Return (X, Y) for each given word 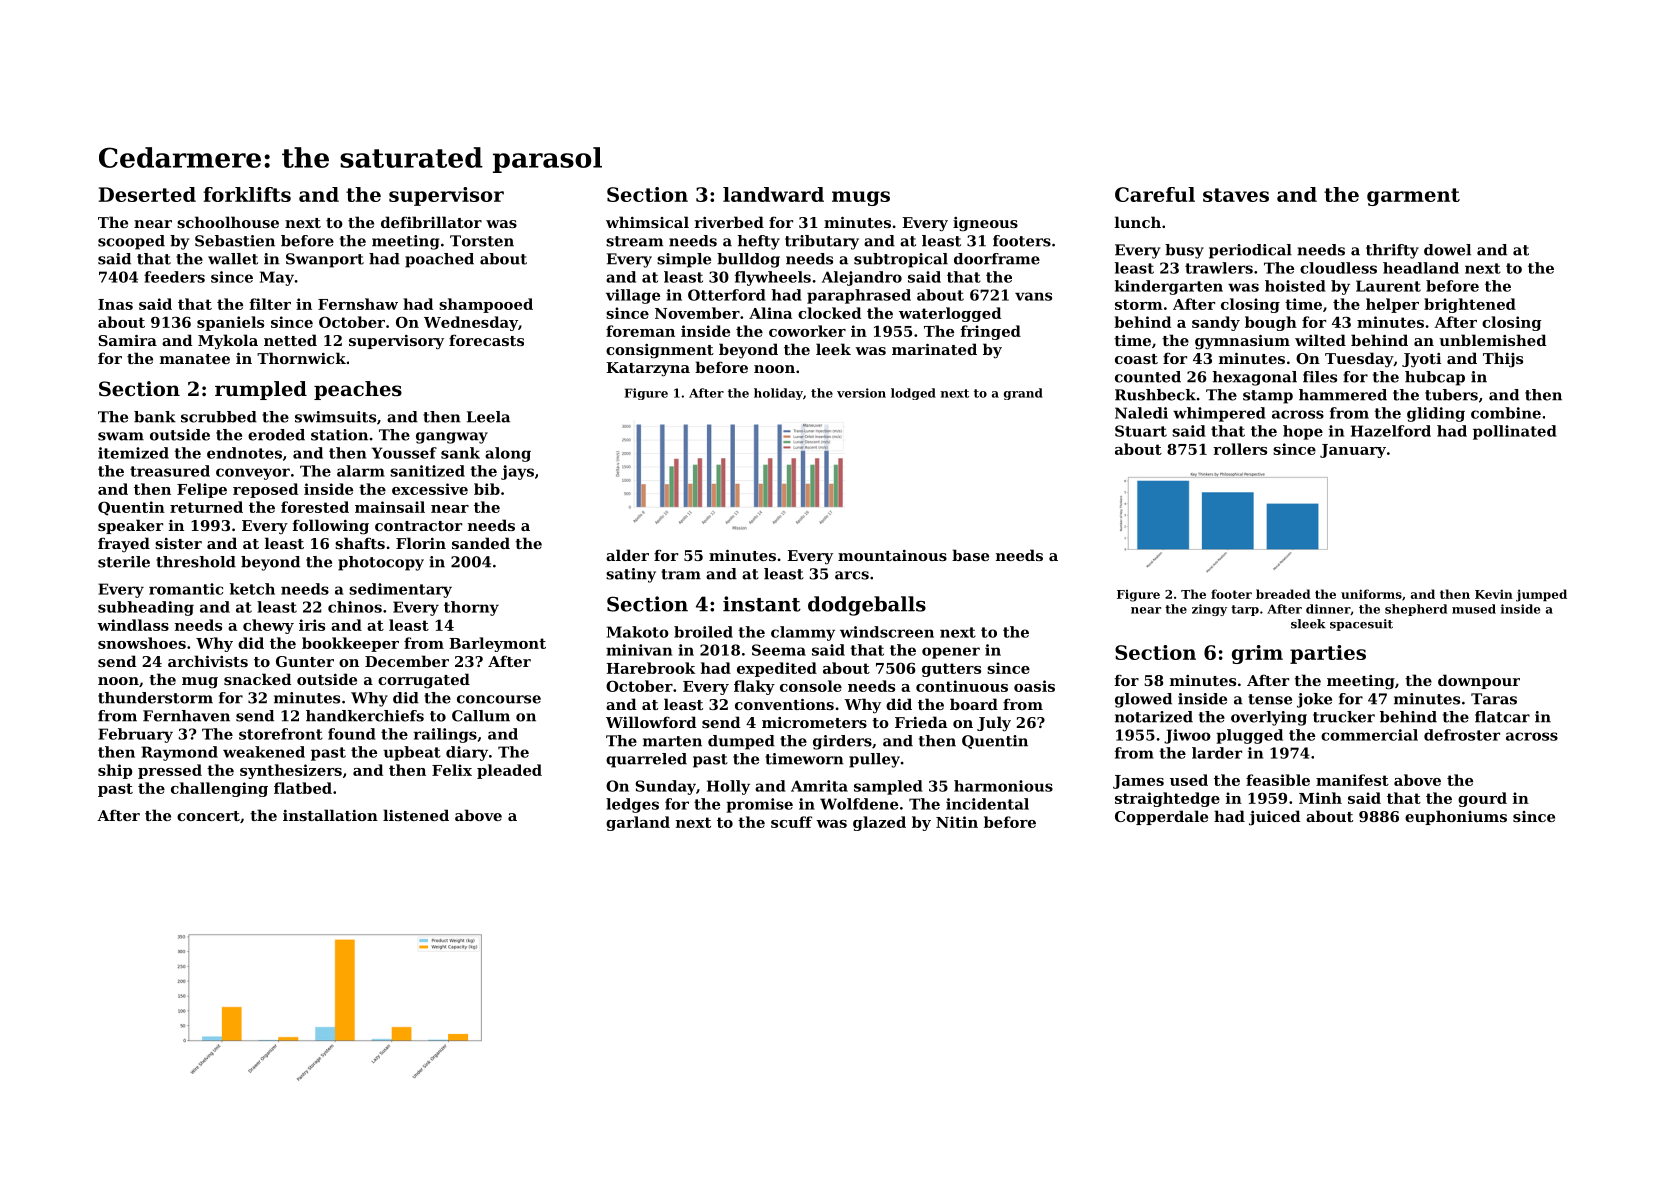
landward (773, 194)
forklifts (247, 194)
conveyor (253, 474)
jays (517, 472)
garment (1413, 197)
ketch (252, 589)
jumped (1541, 595)
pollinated (1515, 432)
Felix (452, 770)
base (970, 555)
